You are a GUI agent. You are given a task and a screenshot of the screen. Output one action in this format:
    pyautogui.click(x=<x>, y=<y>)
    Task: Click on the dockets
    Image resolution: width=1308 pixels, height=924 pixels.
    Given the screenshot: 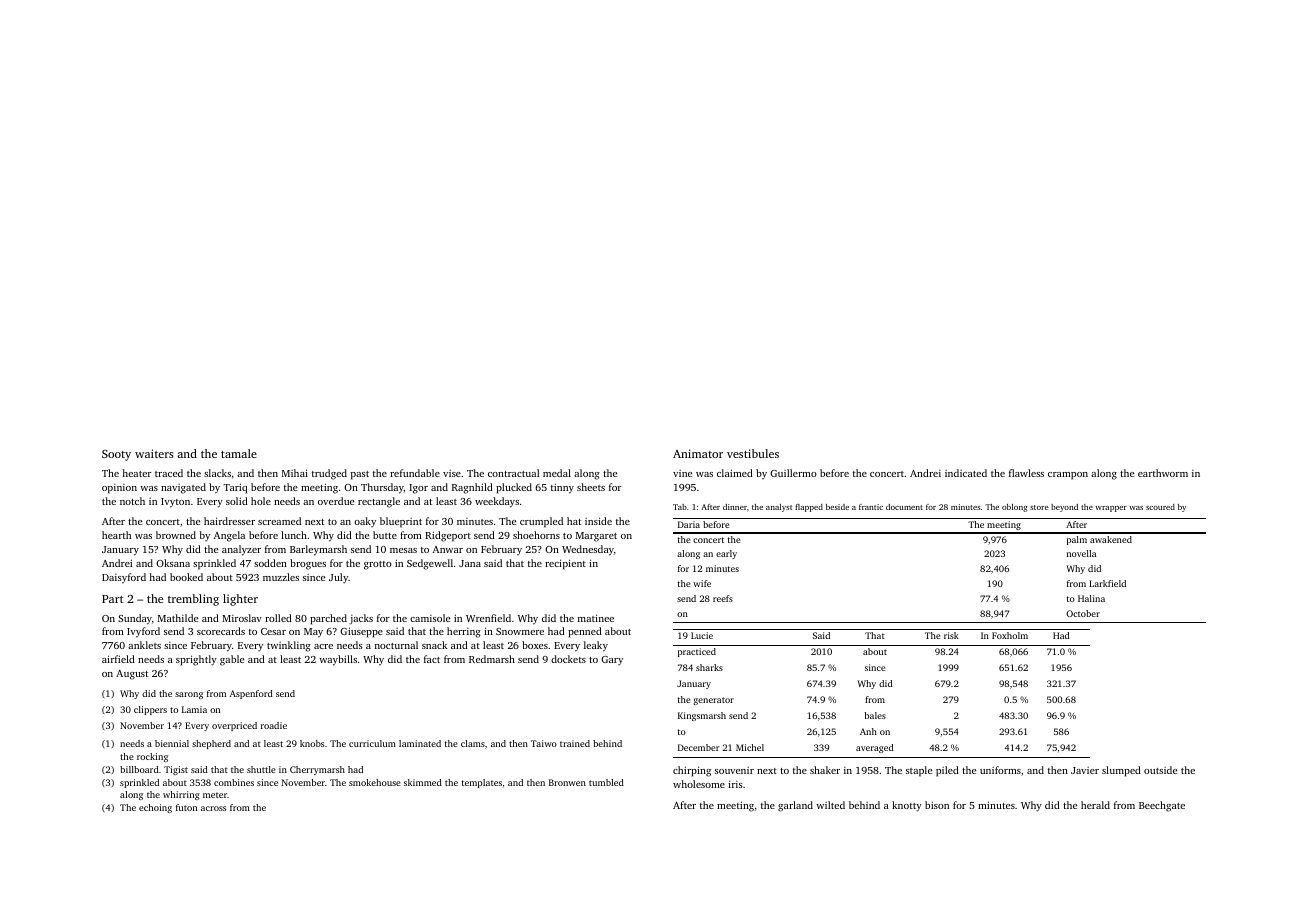 What is the action you would take?
    pyautogui.click(x=568, y=659)
